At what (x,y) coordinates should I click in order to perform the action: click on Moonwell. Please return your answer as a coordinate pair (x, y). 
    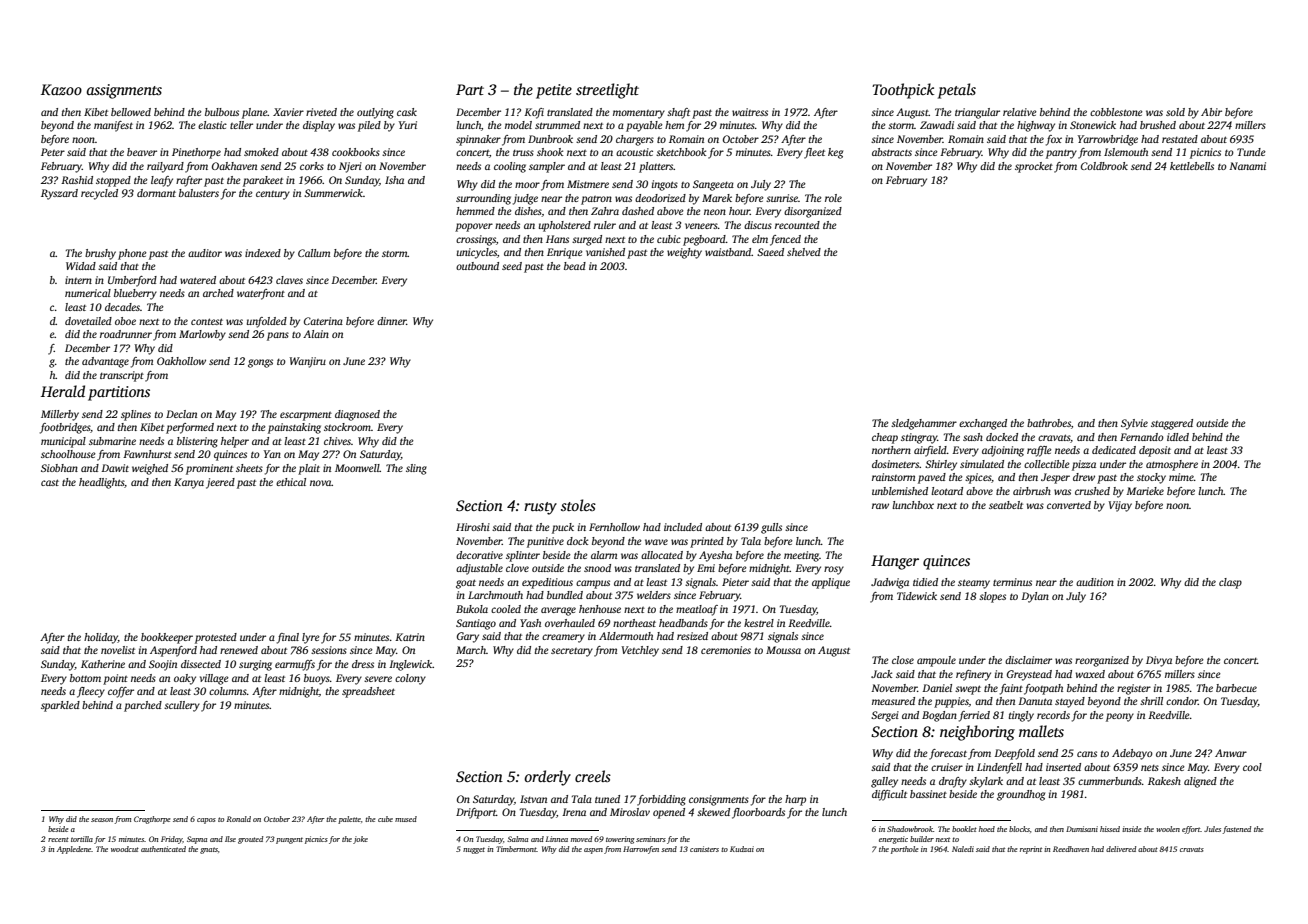
    Looking at the image, I should click on (357, 468).
